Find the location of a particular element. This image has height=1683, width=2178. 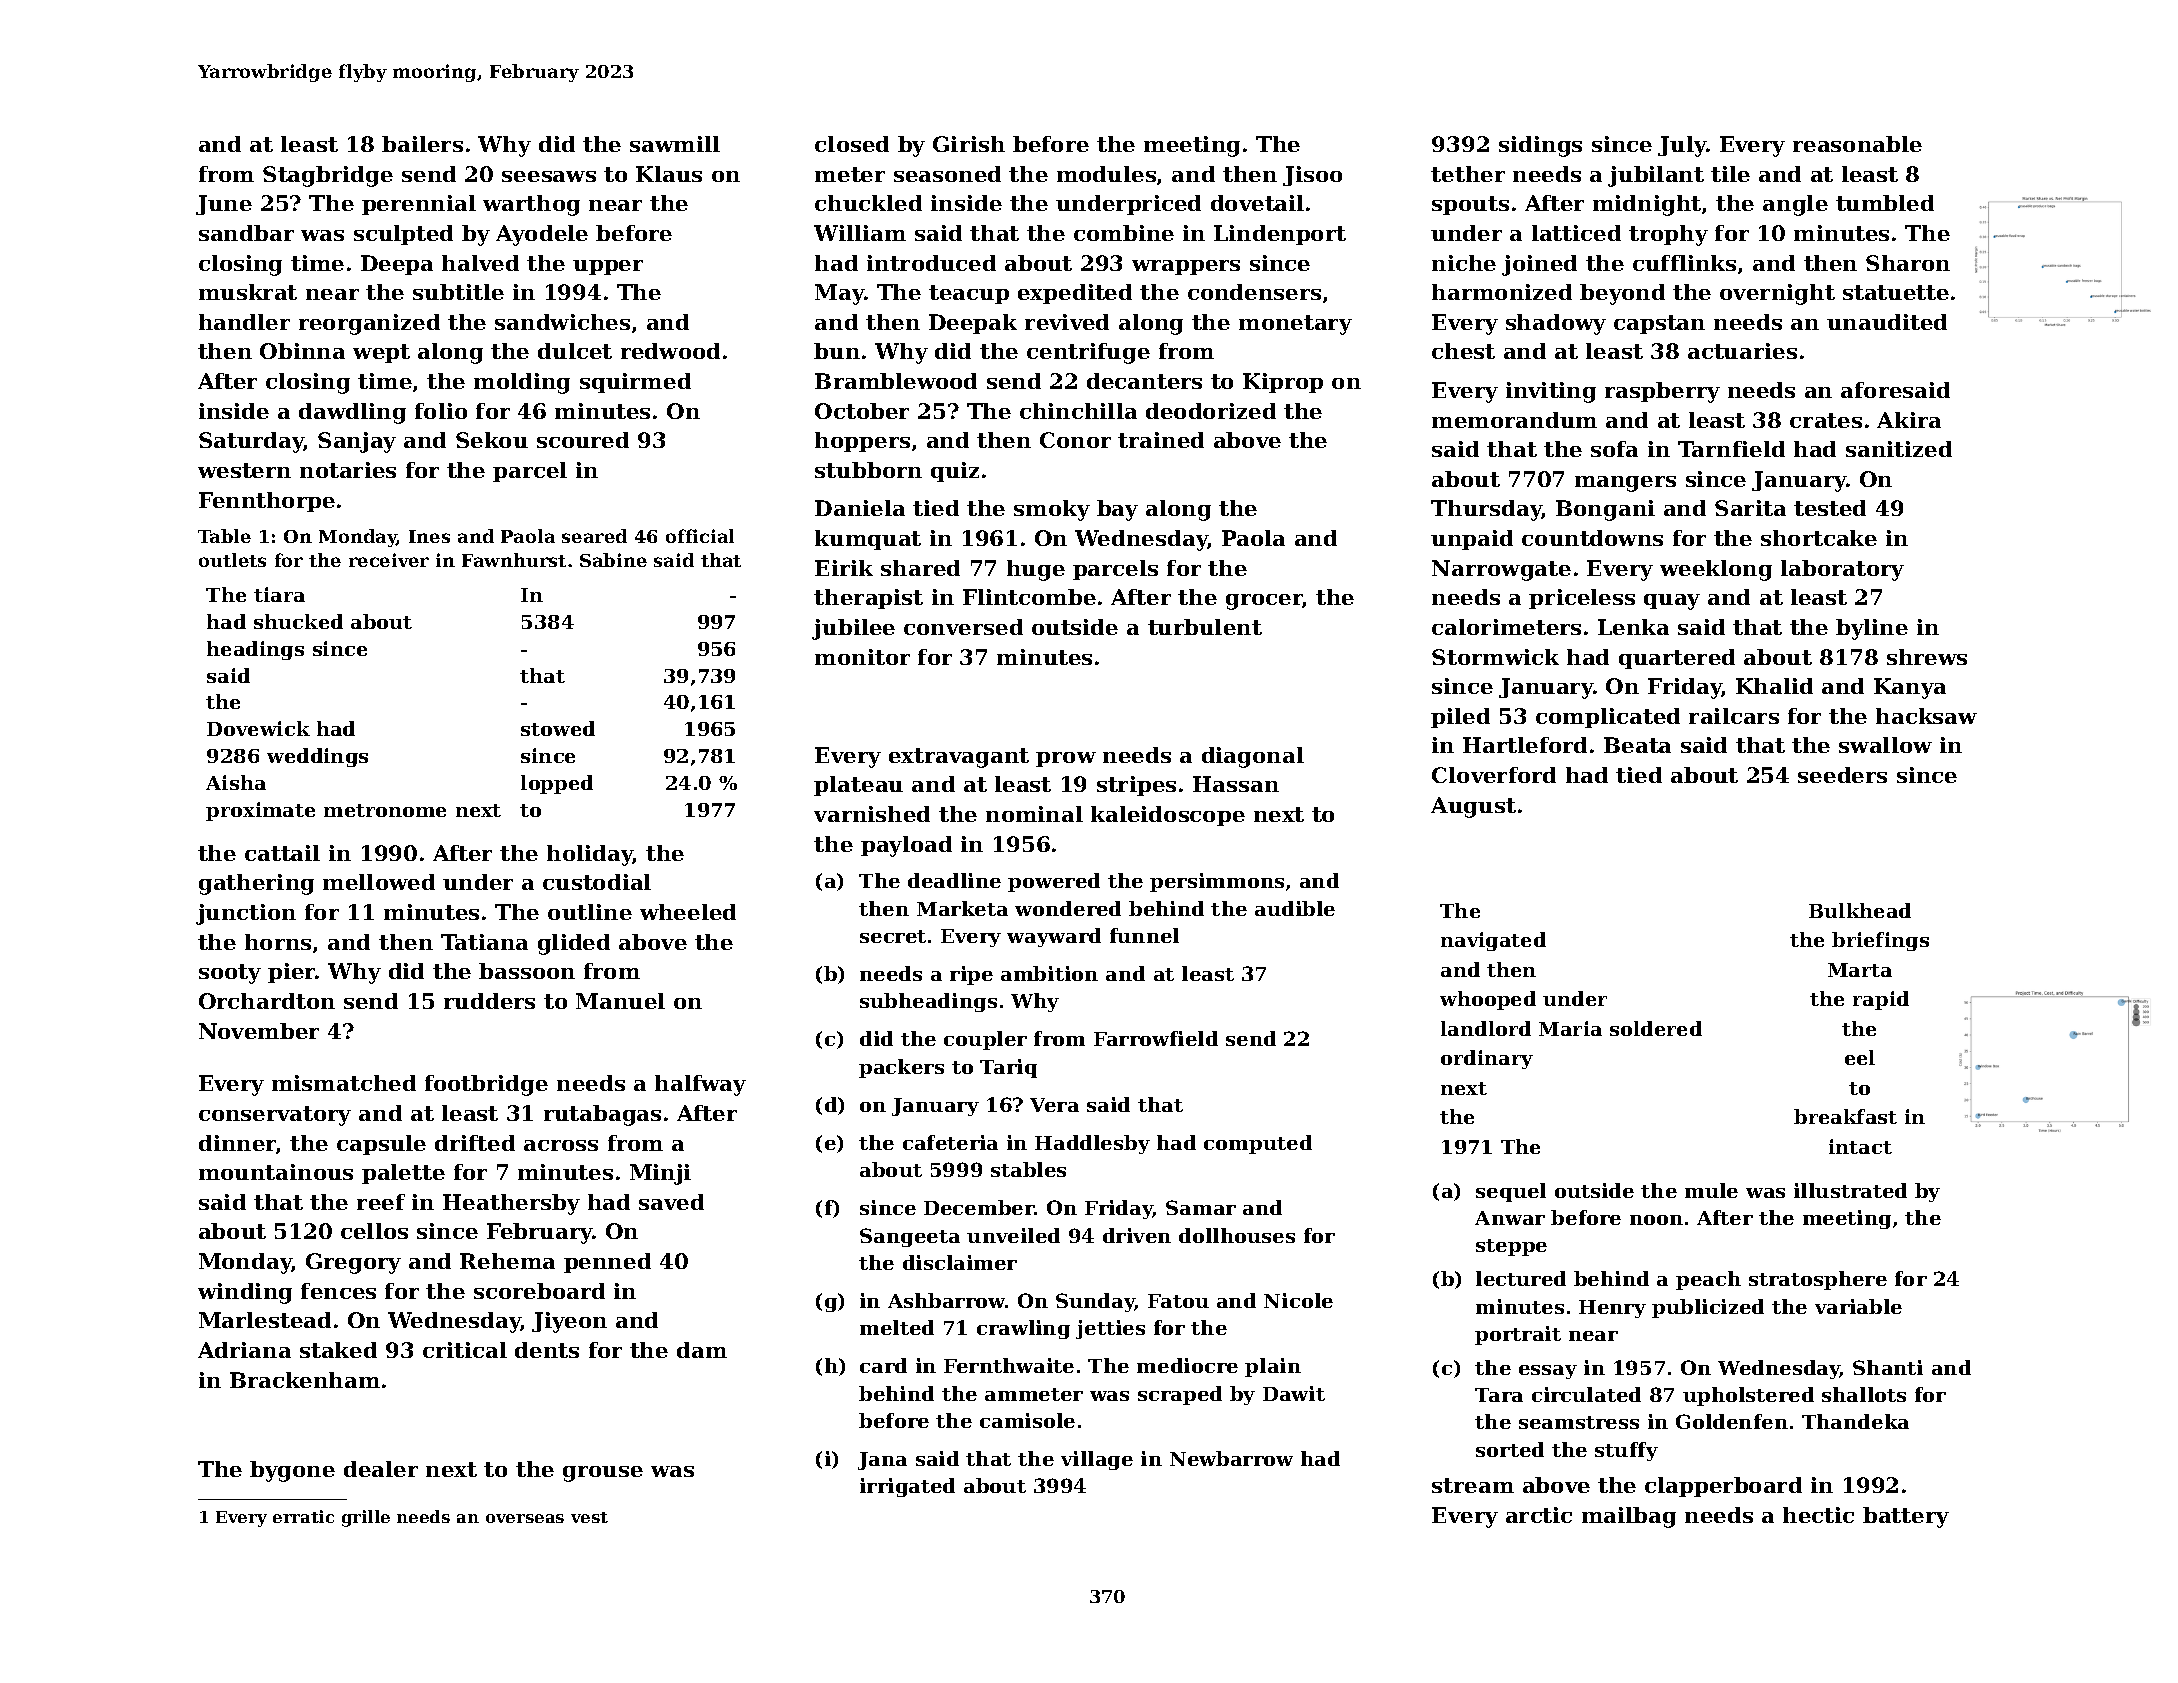

irrigated is located at coordinates (907, 1487).
